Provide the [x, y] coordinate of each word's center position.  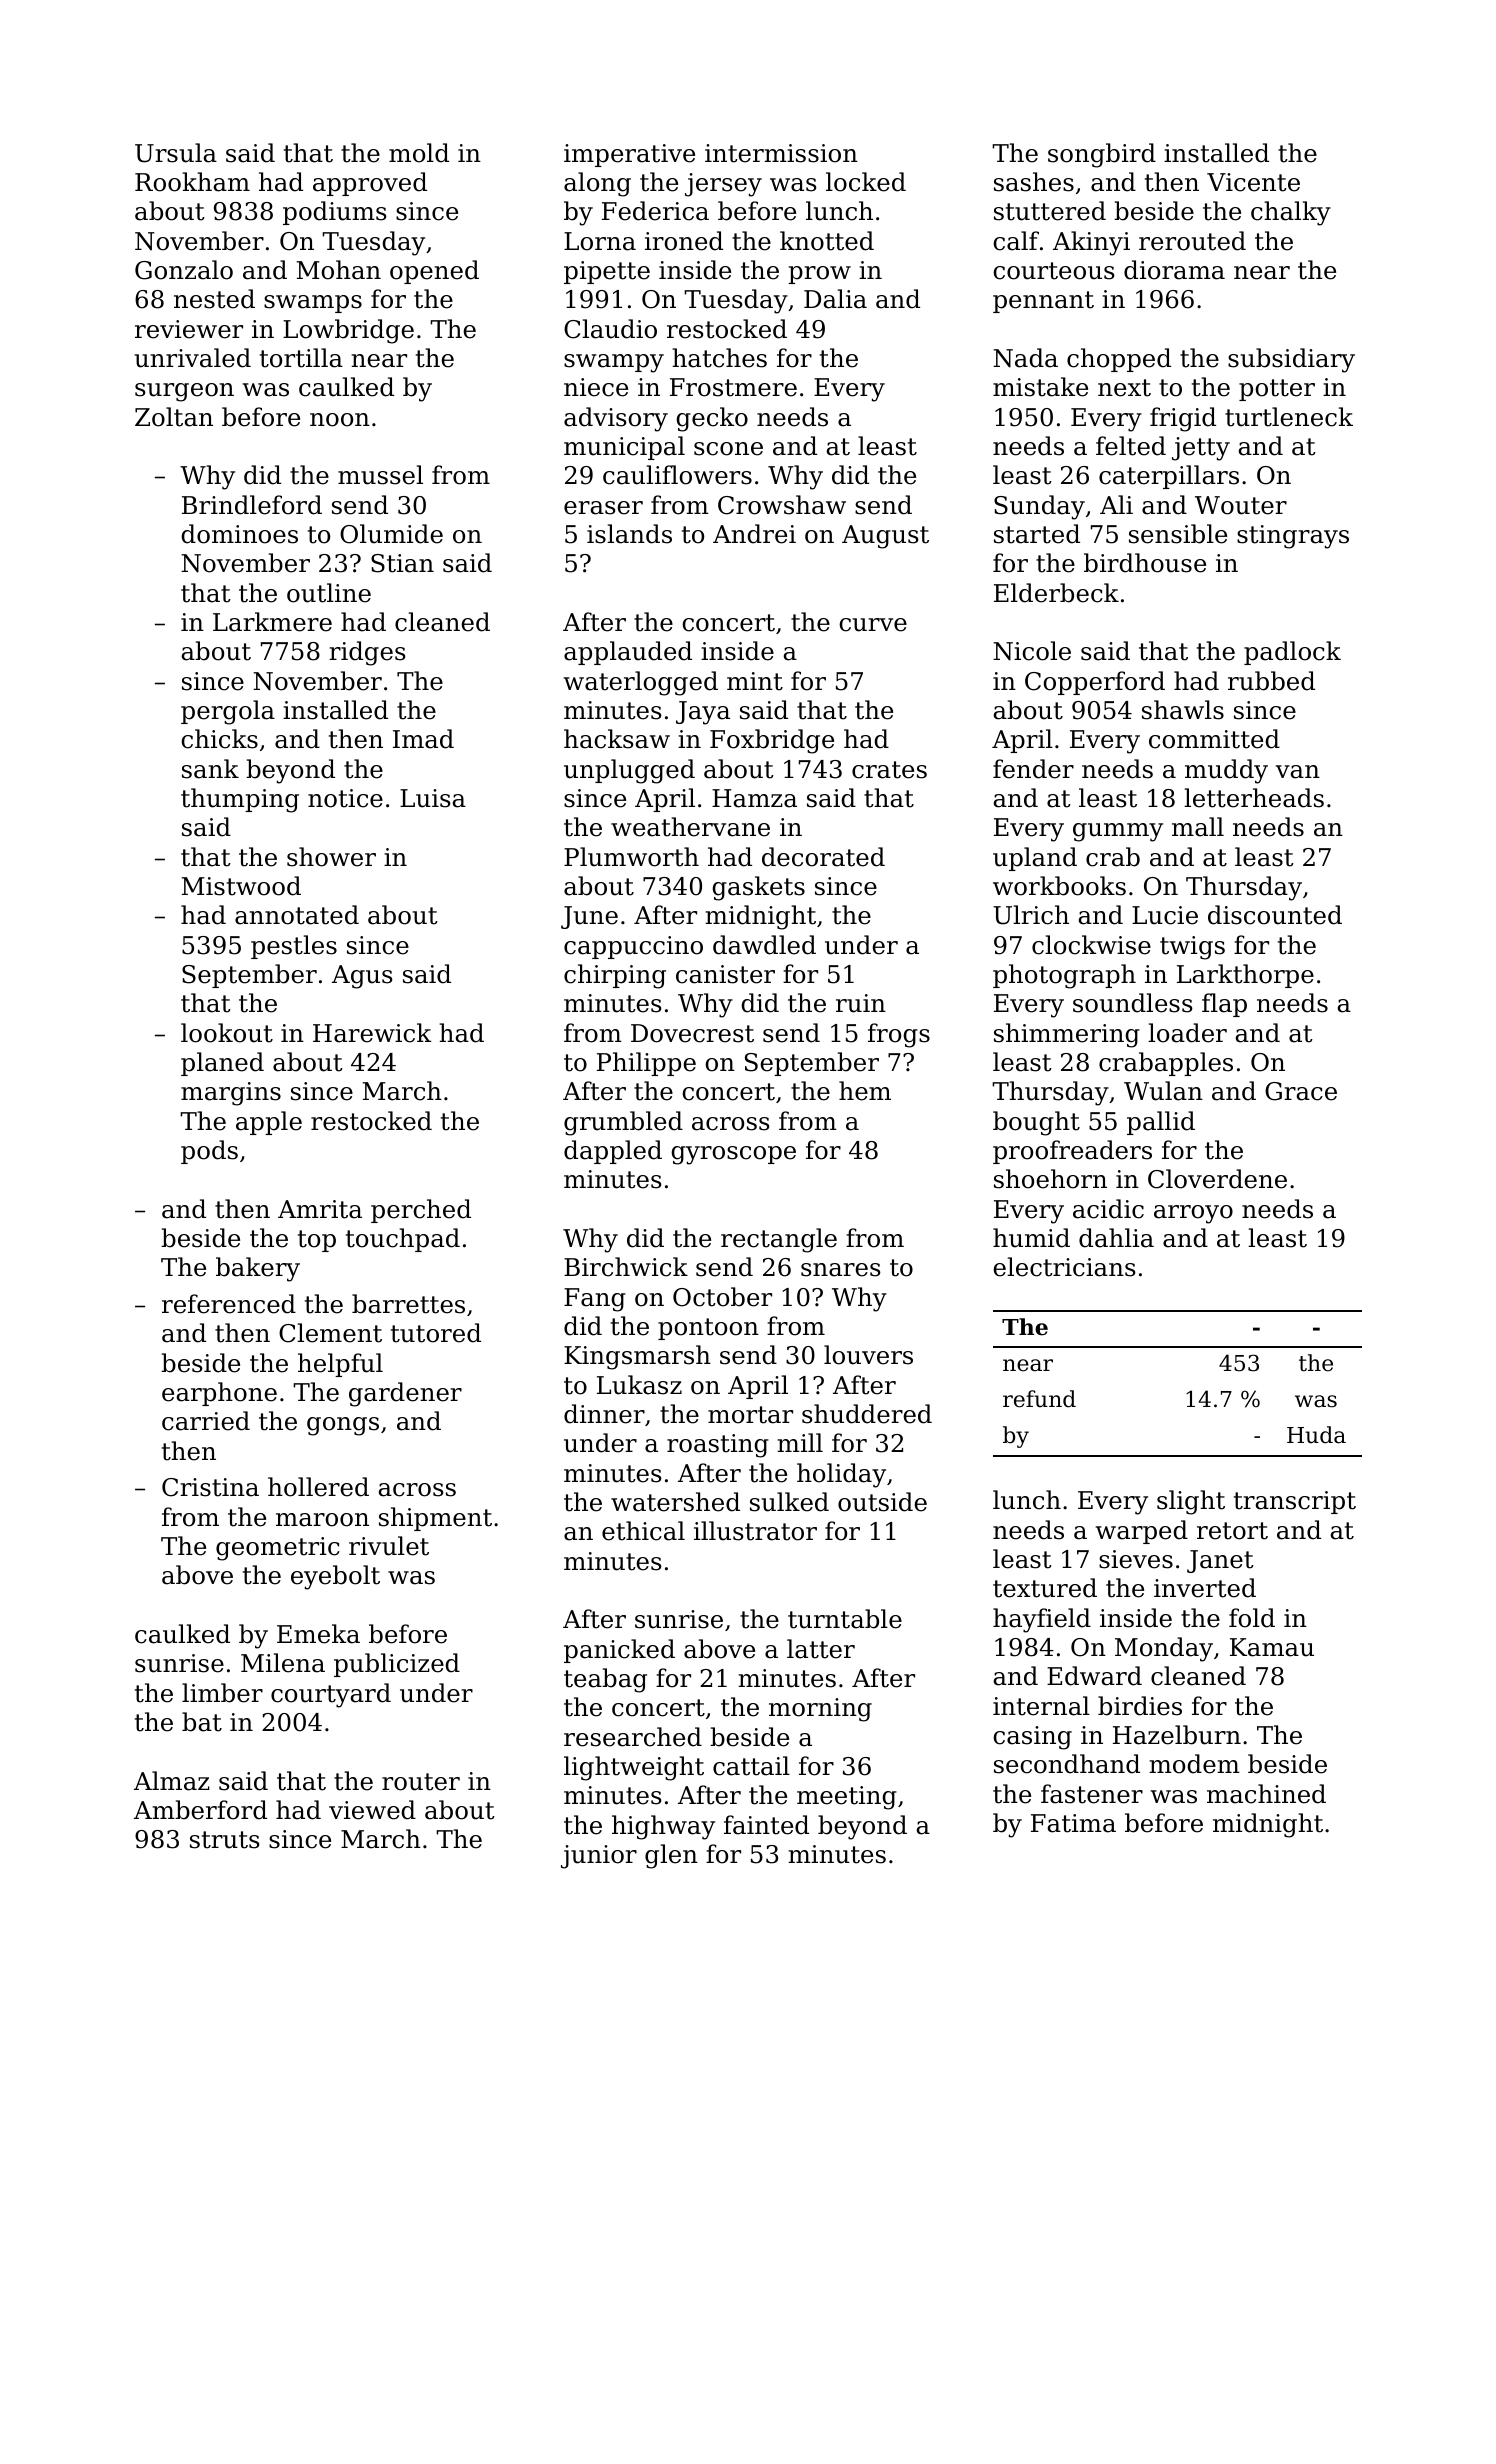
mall [1198, 827]
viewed [372, 1810]
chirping [615, 976]
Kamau [1272, 1647]
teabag [605, 1680]
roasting [718, 1446]
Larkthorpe [1245, 976]
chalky [1291, 213]
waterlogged [641, 683]
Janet [1220, 1561]
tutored [436, 1333]
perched [421, 1211]
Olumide [391, 534]
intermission [781, 153]
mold [419, 153]
